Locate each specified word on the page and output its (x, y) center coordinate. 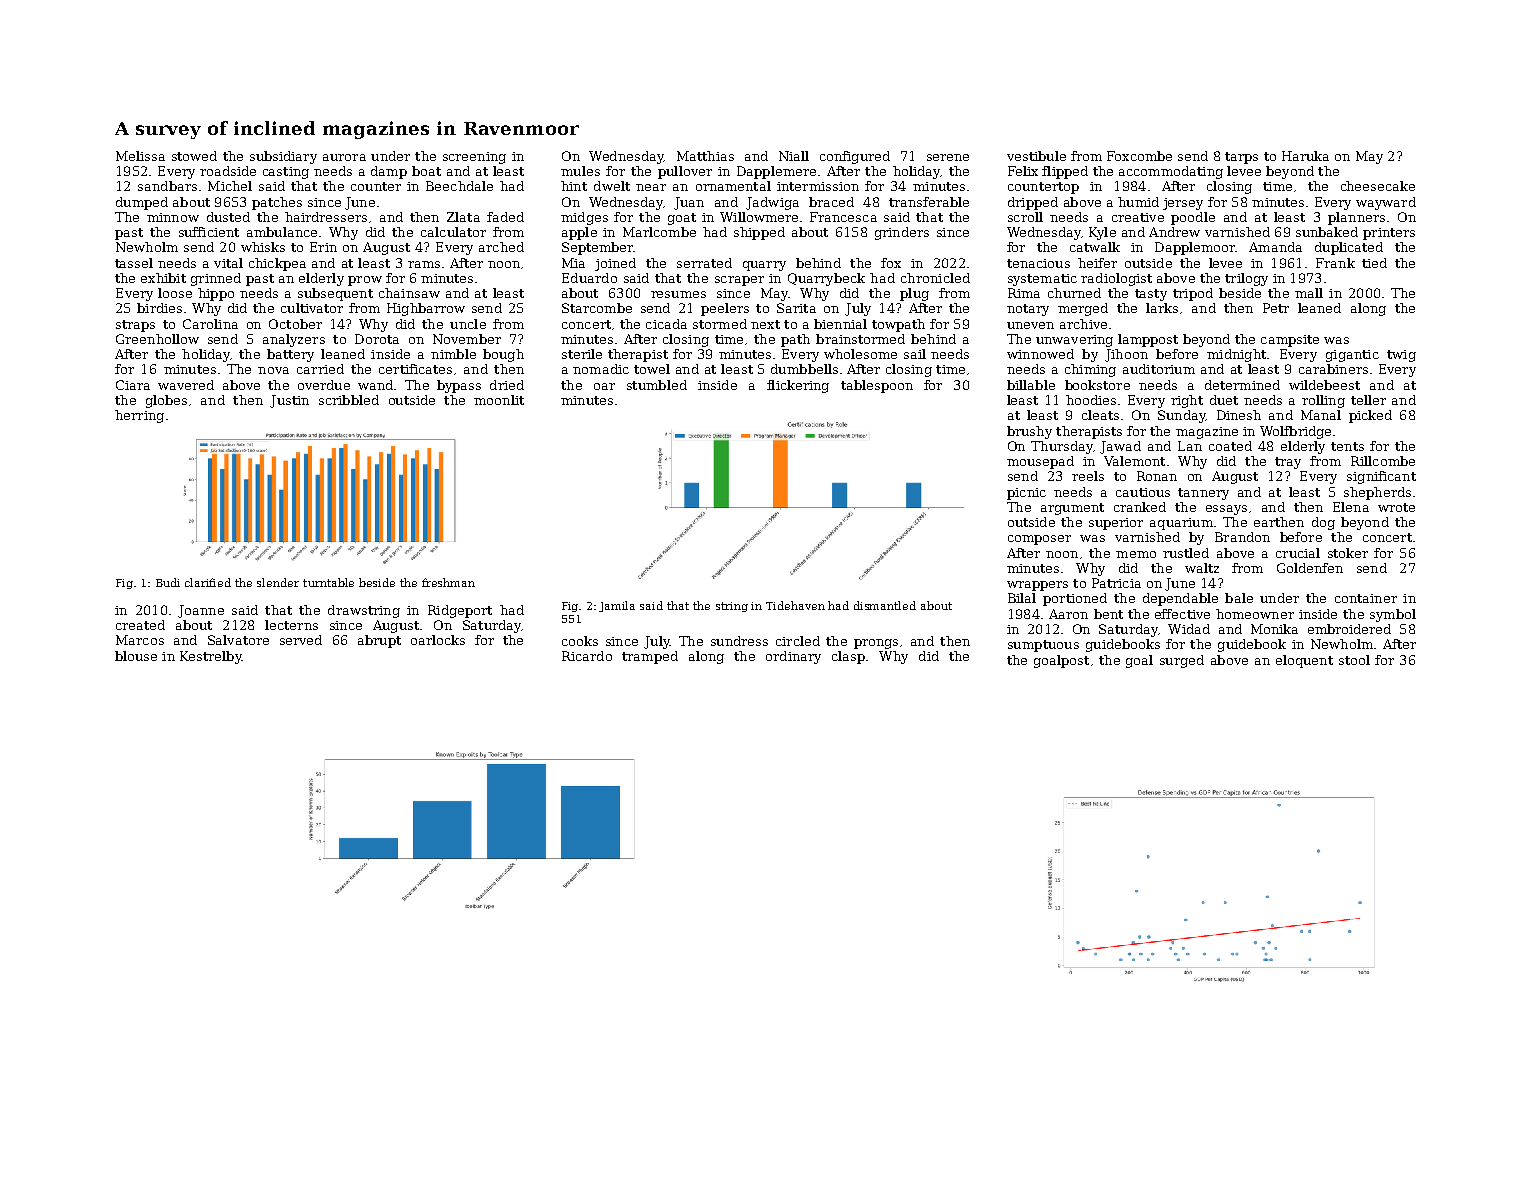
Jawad (1120, 447)
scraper (739, 281)
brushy (1029, 432)
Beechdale (459, 186)
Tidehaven (795, 605)
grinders (902, 233)
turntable (328, 582)
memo (1136, 554)
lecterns (291, 625)
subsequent (335, 294)
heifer (1097, 263)
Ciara (133, 385)
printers (1389, 234)
